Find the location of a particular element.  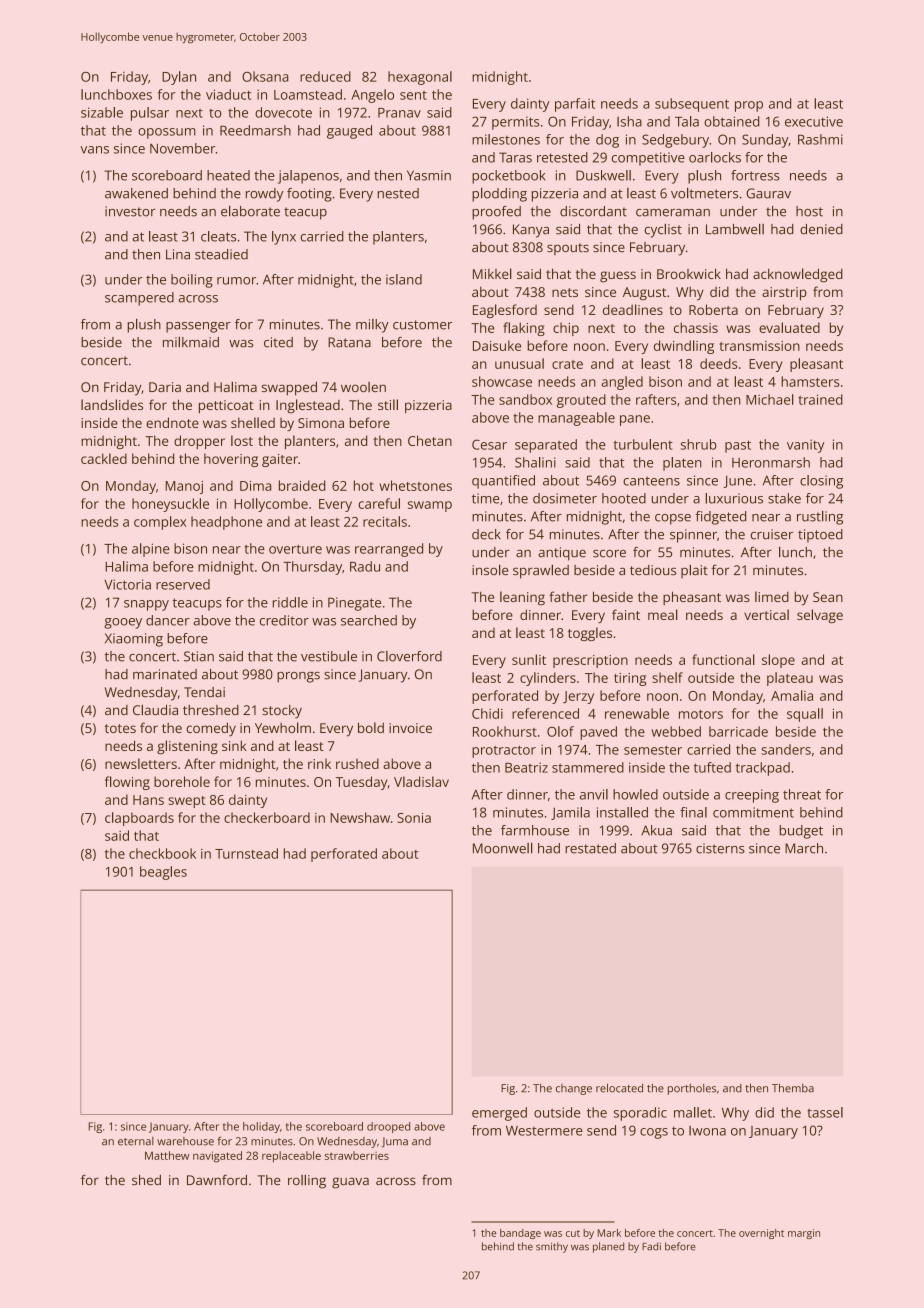

holiday is located at coordinates (261, 1127).
